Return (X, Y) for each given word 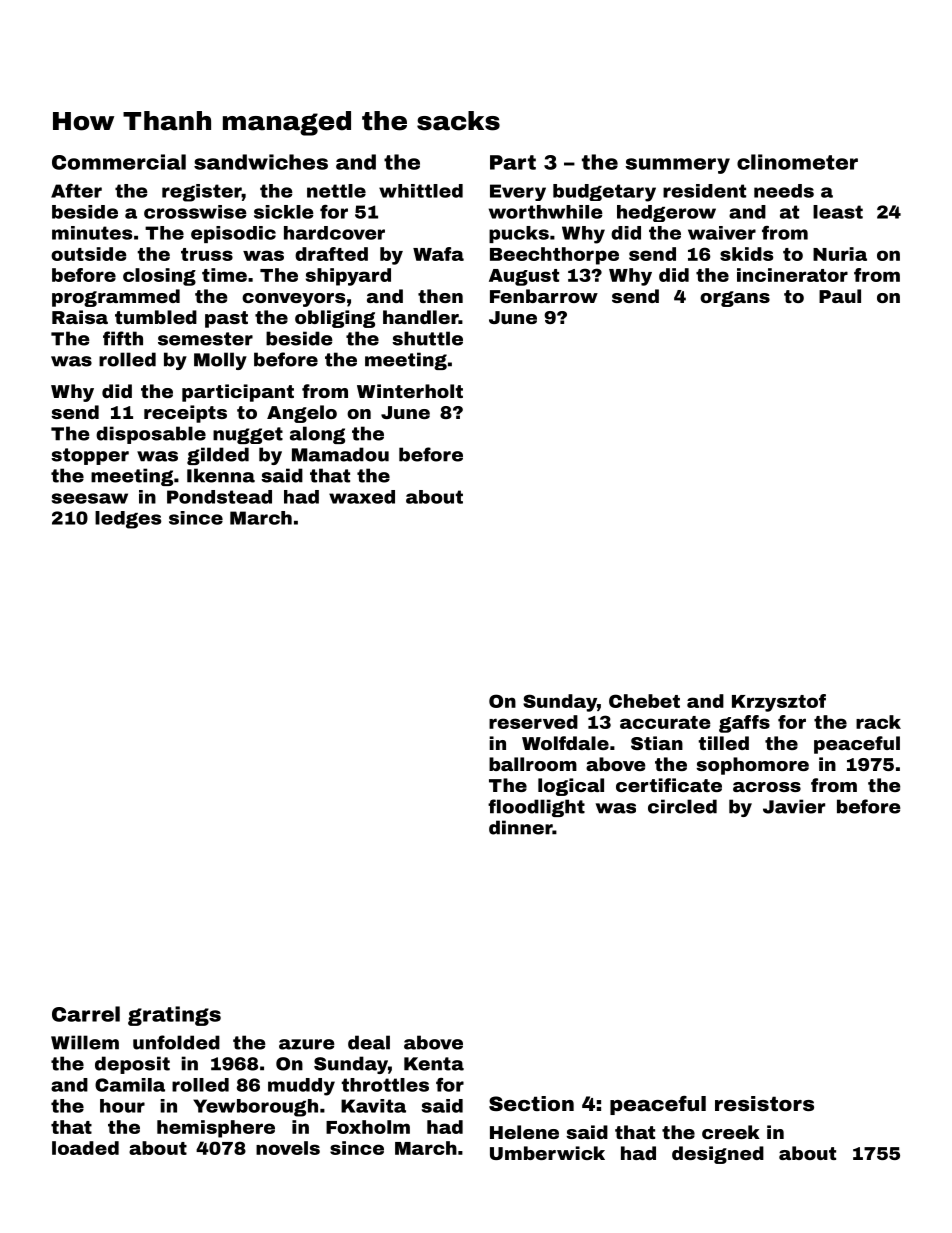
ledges (128, 520)
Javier (794, 806)
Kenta (434, 1064)
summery (678, 166)
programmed (116, 298)
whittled (421, 191)
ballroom (533, 764)
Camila (130, 1085)
